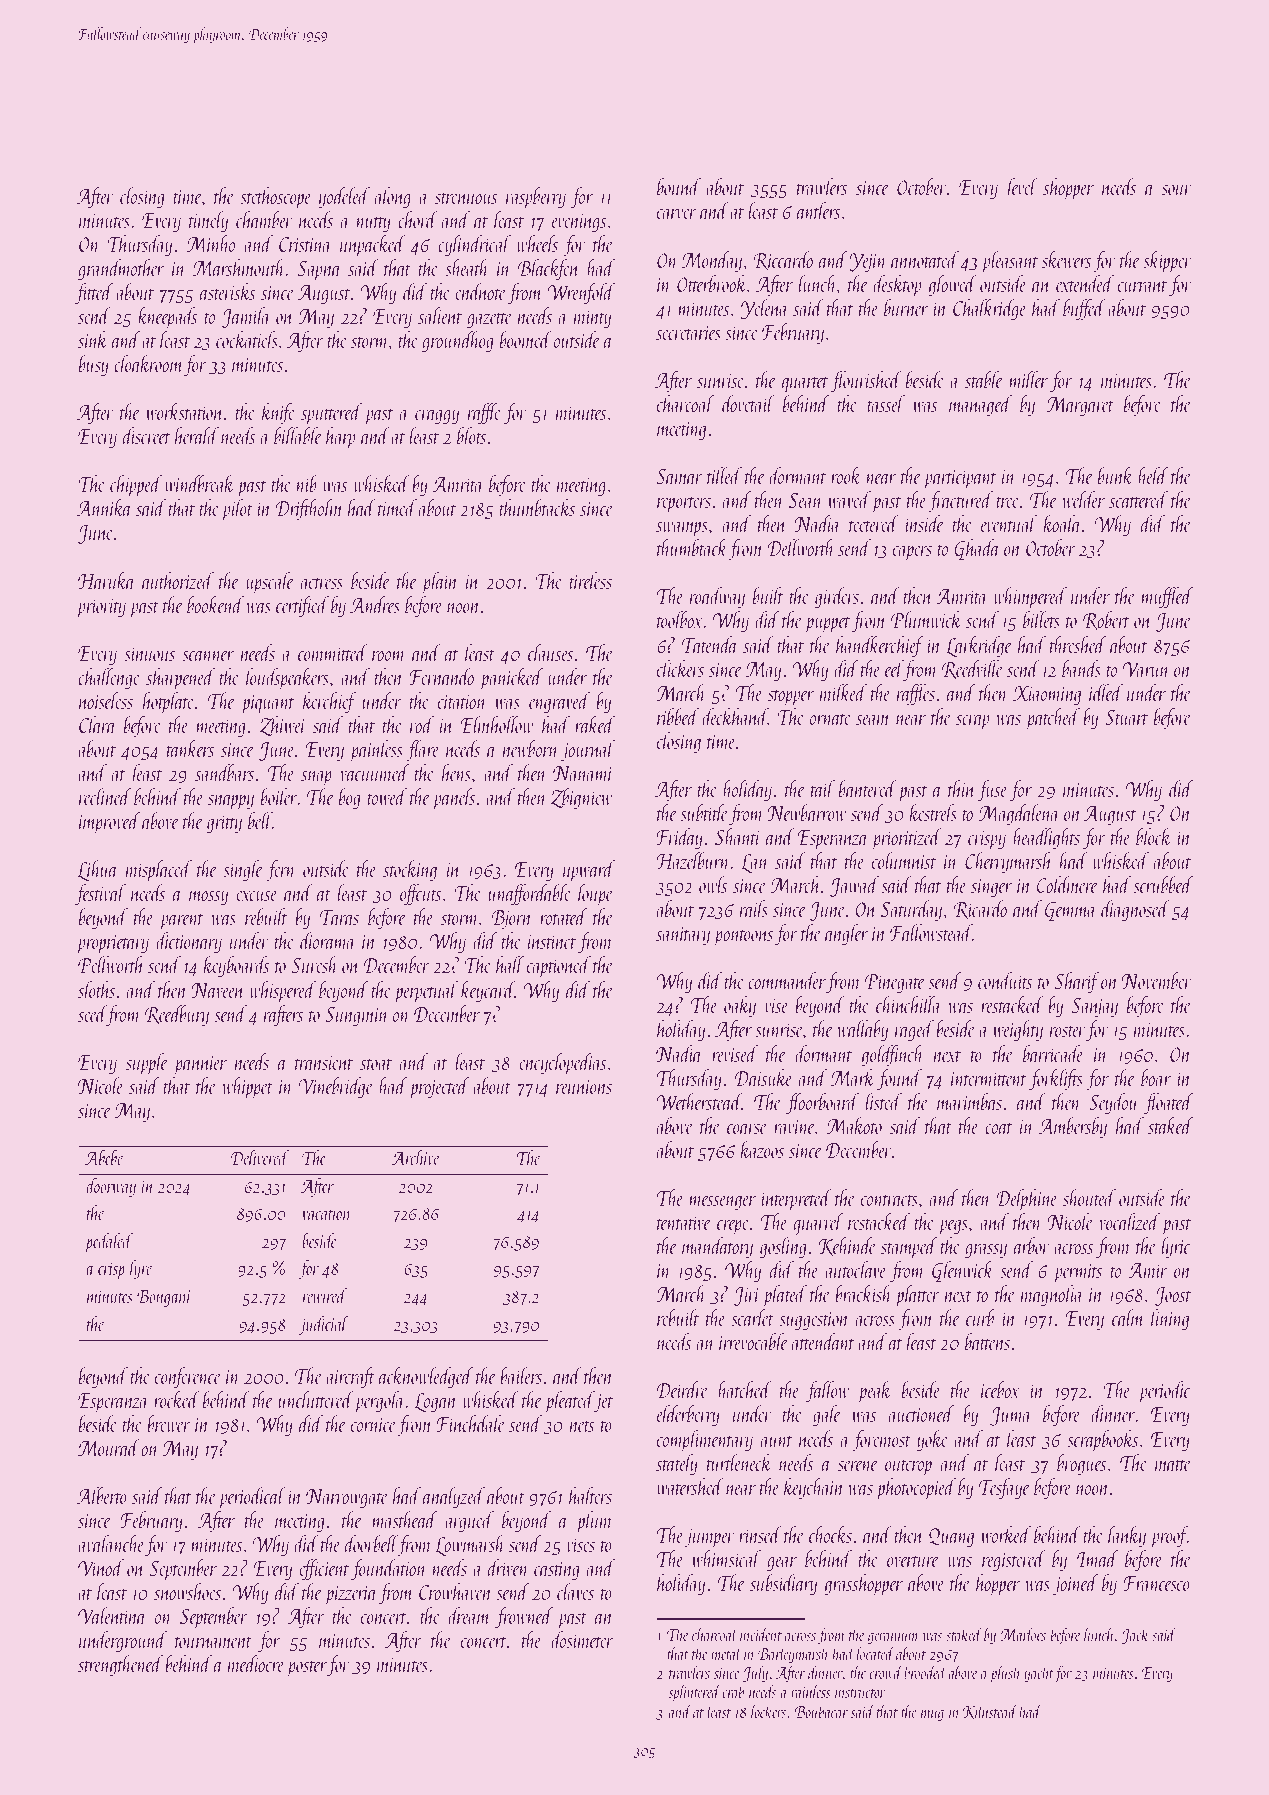 This page has width=1269, height=1795. I want to click on pannier, so click(200, 1065).
